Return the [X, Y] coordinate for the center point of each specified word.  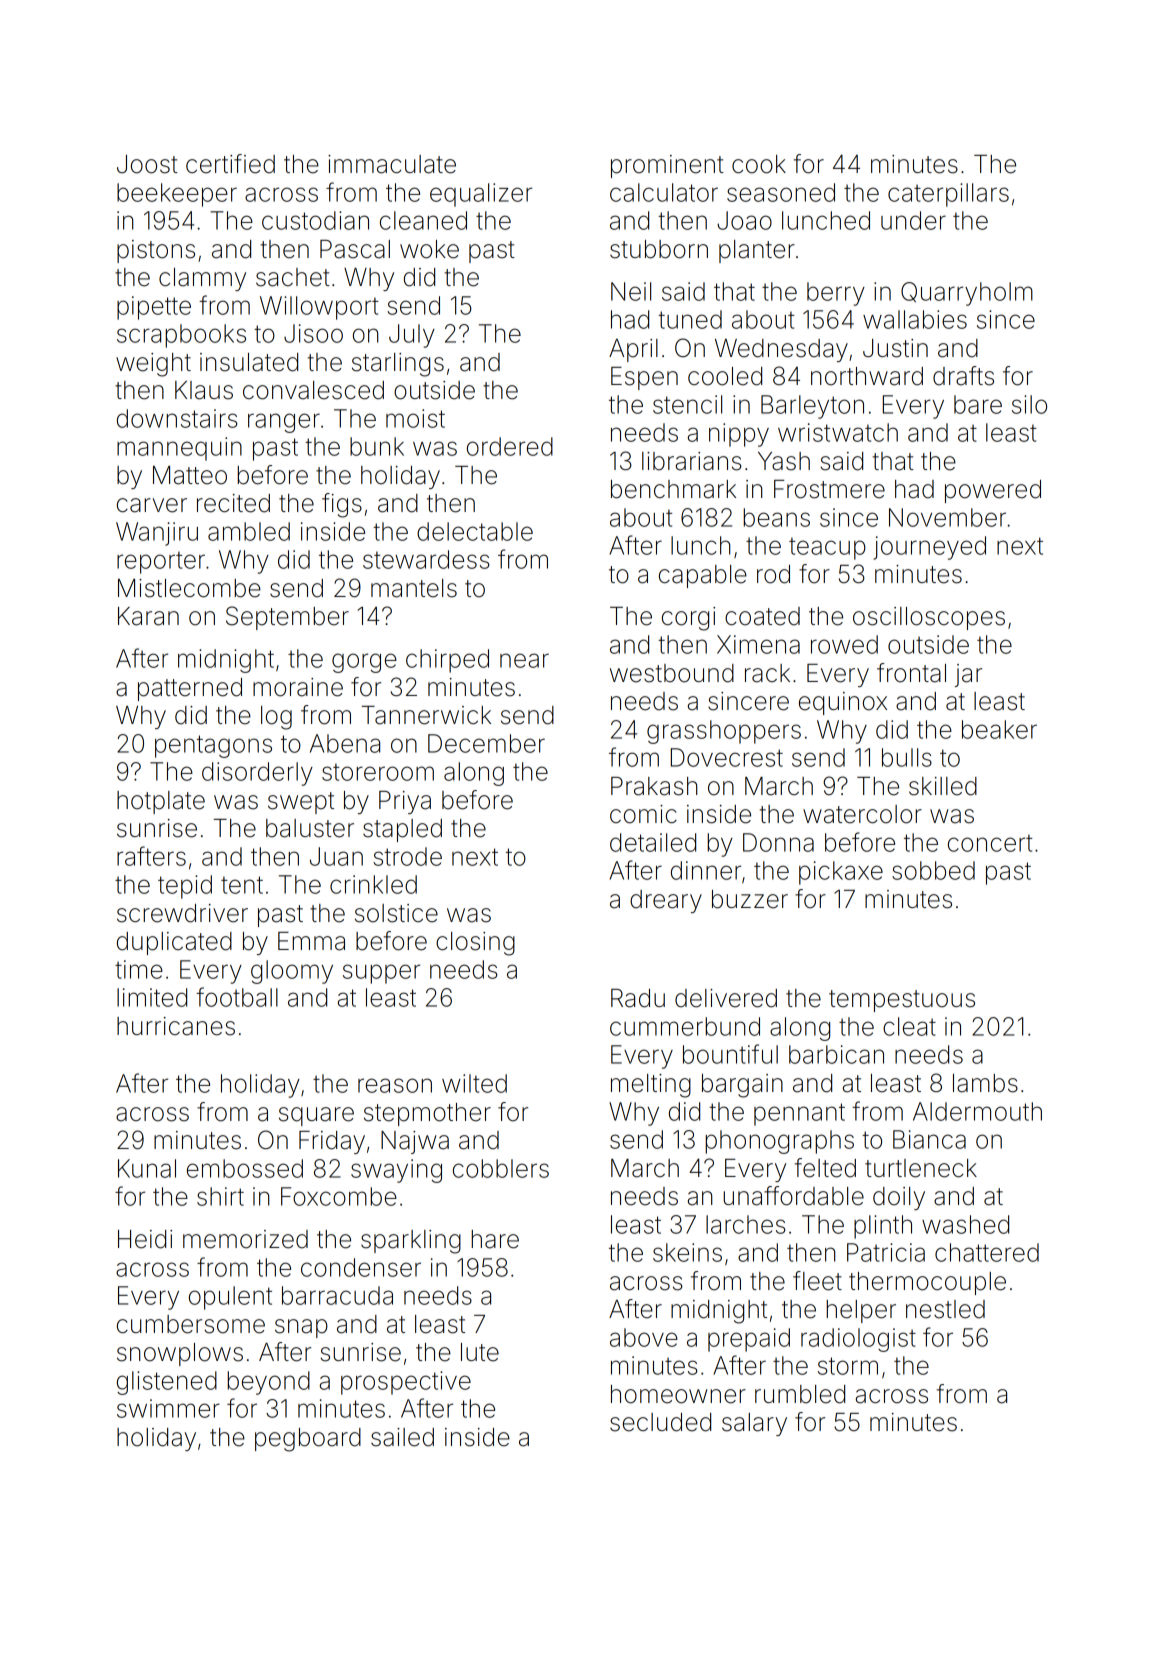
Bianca [929, 1139]
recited [233, 503]
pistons [156, 251]
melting [651, 1086]
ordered [510, 446]
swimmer [168, 1408]
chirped [447, 661]
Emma [311, 941]
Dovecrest [727, 757]
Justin [895, 348]
